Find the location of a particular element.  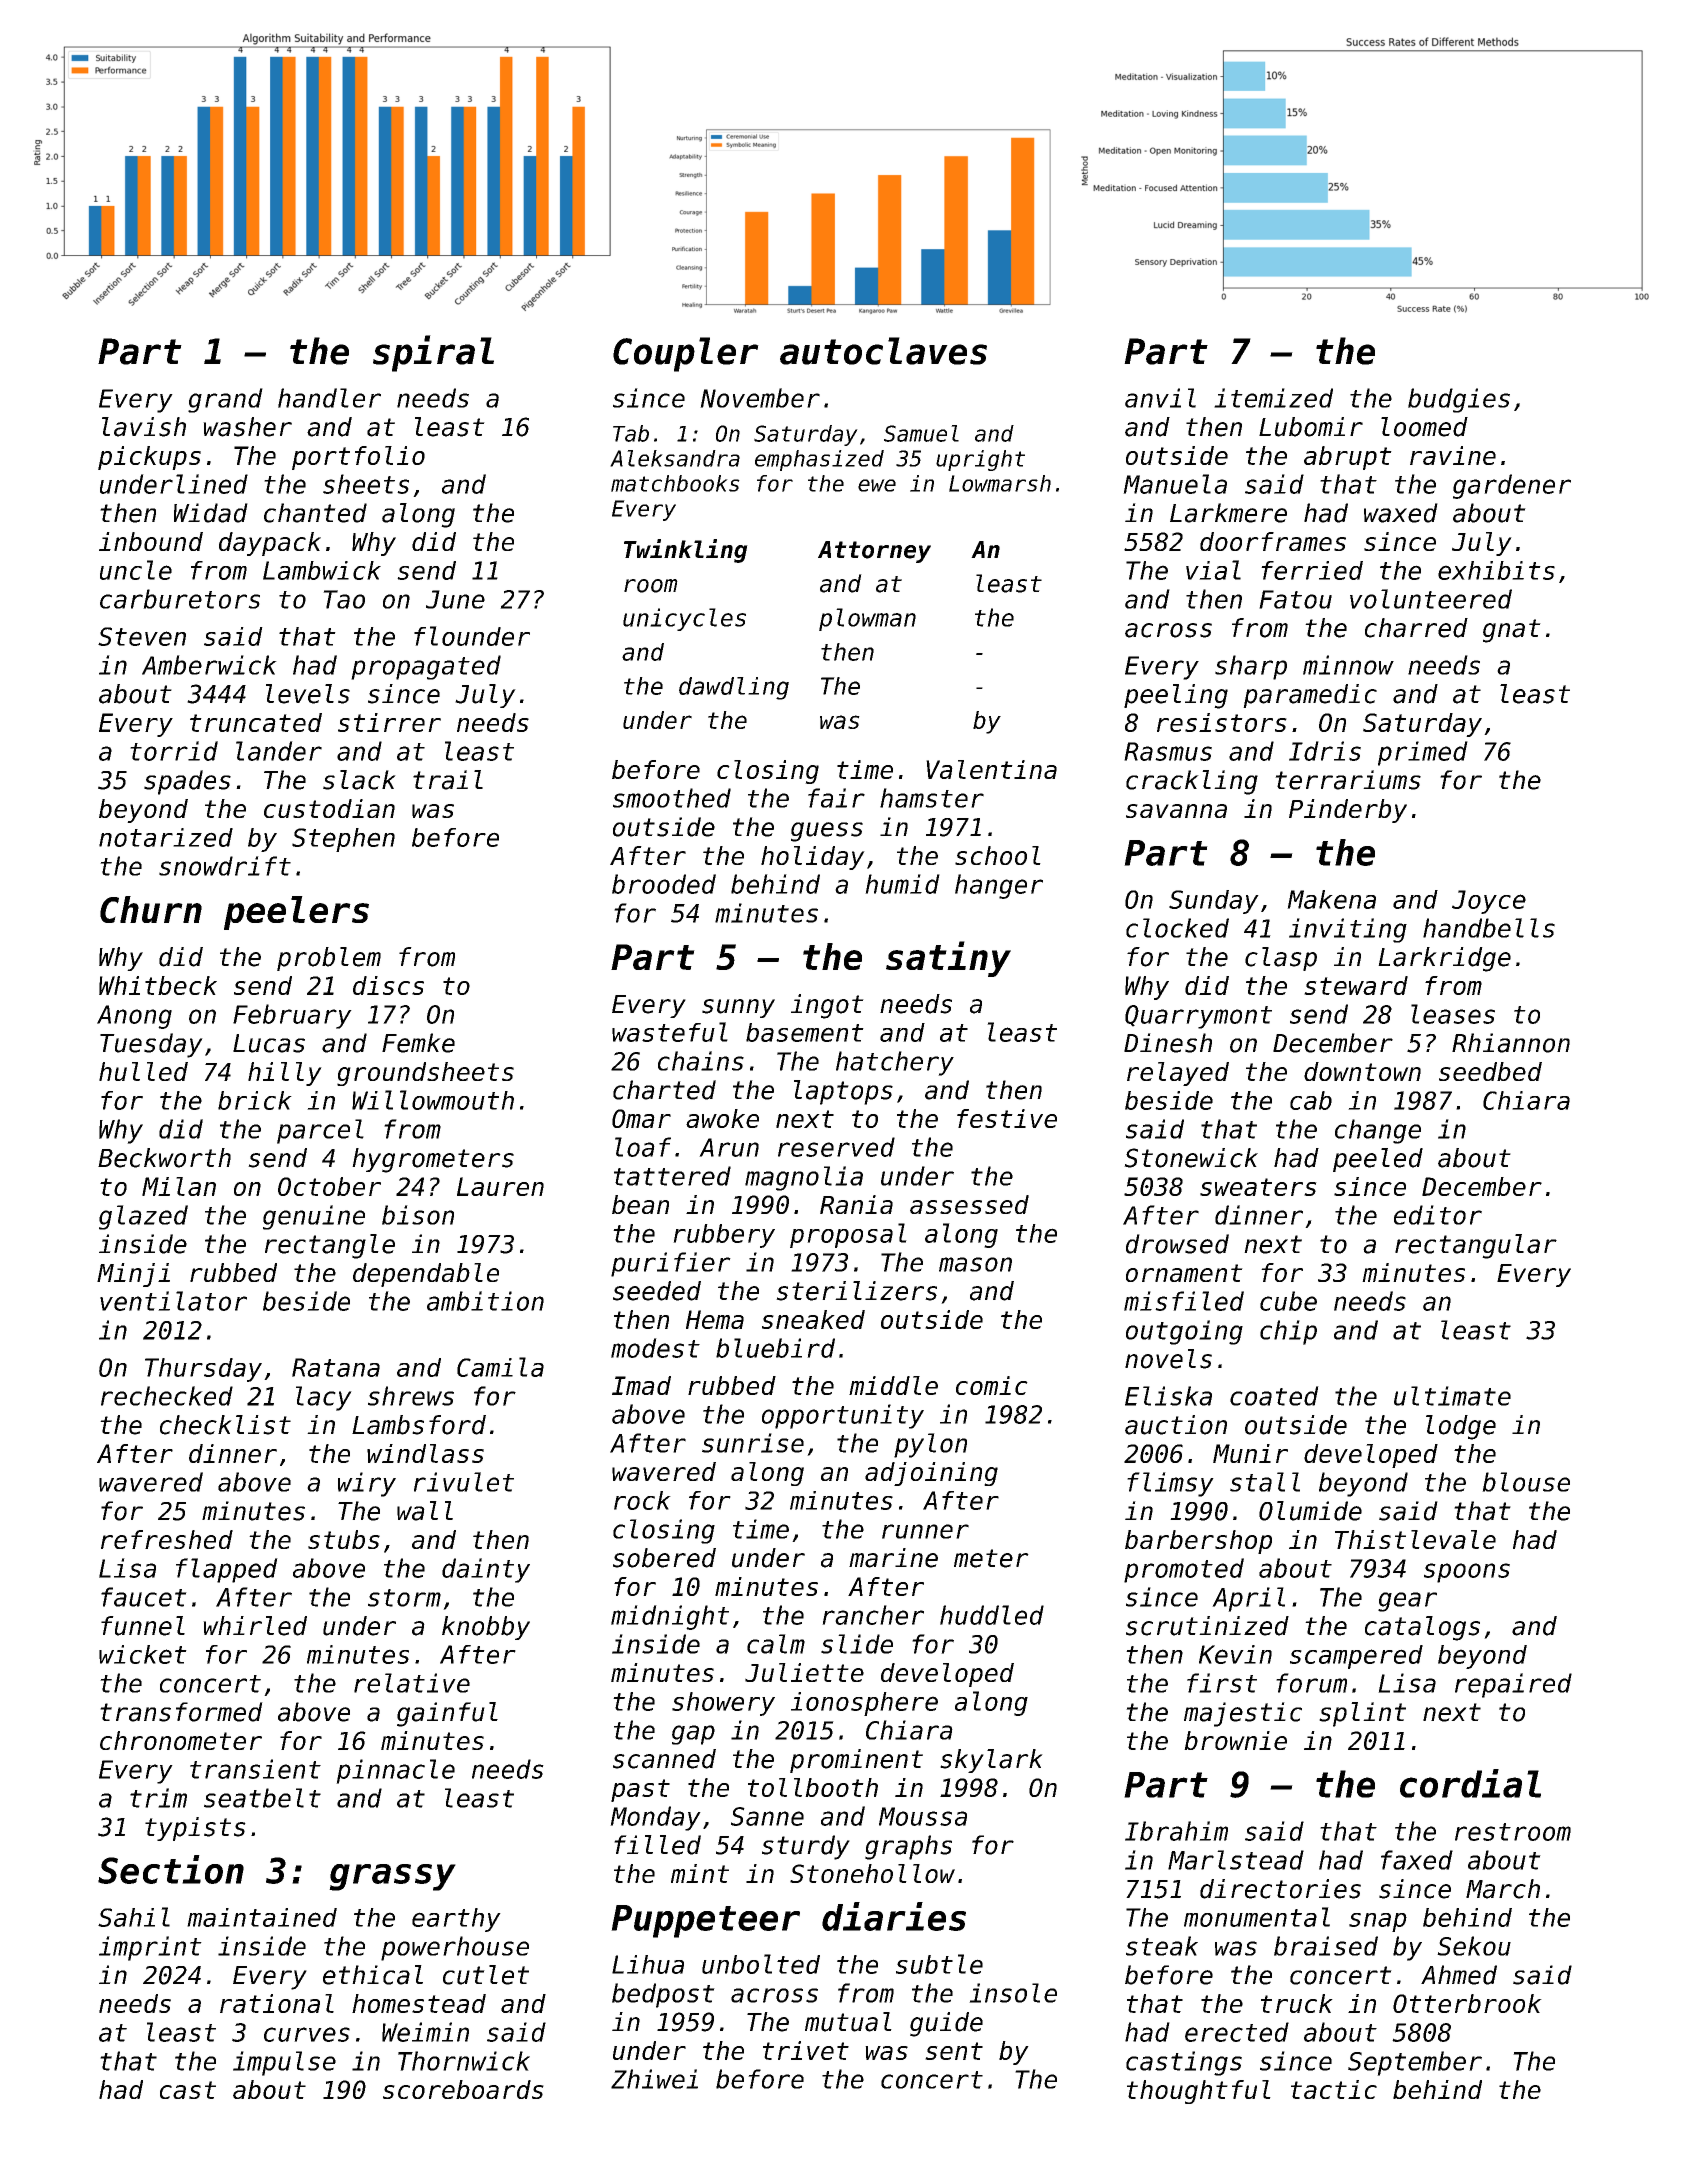

anvil is located at coordinates (1160, 398).
